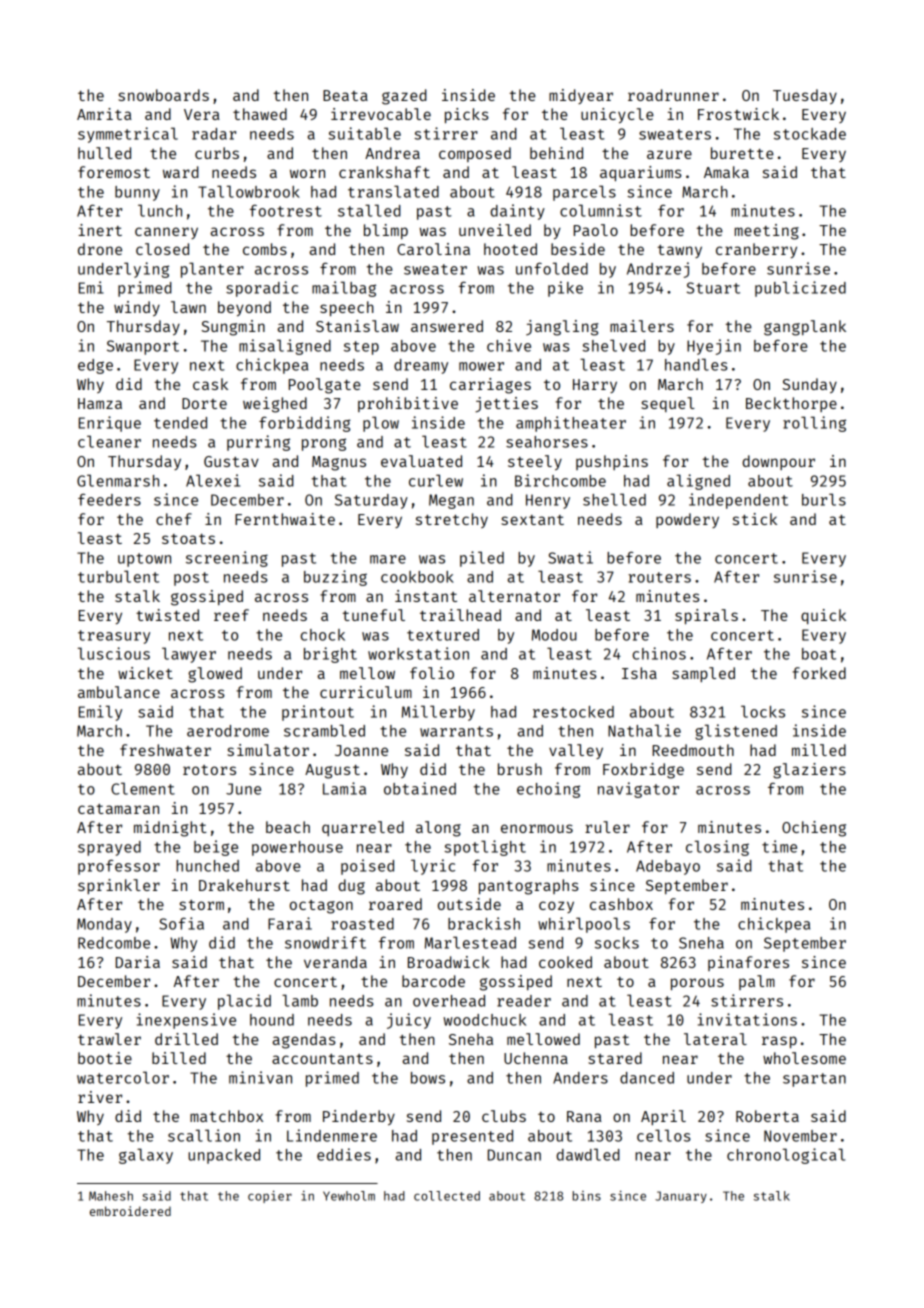  I want to click on cookbook, so click(417, 577).
